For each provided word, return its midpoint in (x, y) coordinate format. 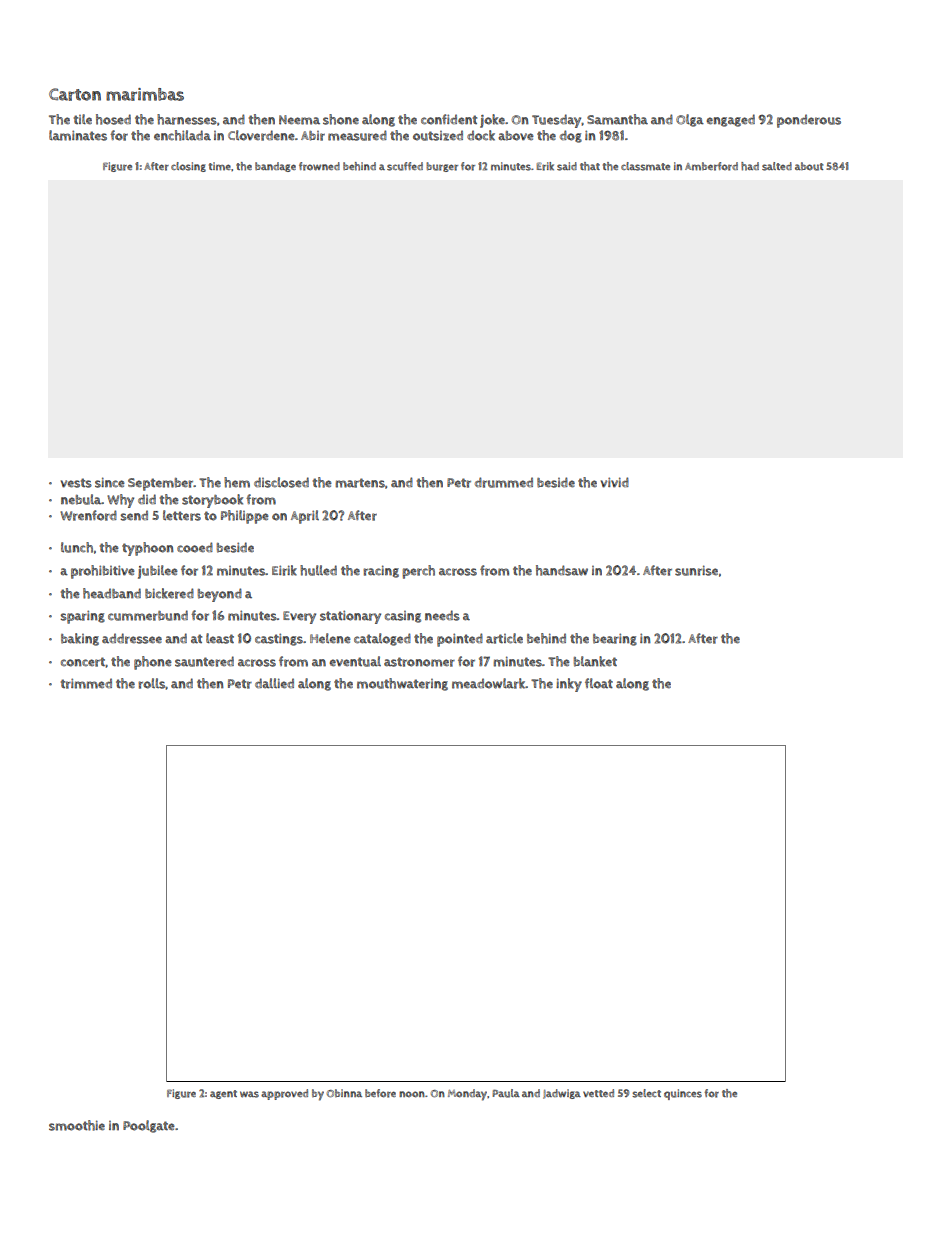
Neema (299, 120)
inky (569, 685)
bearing (615, 639)
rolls (151, 683)
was (249, 1094)
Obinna (344, 1093)
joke (492, 121)
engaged (731, 120)
